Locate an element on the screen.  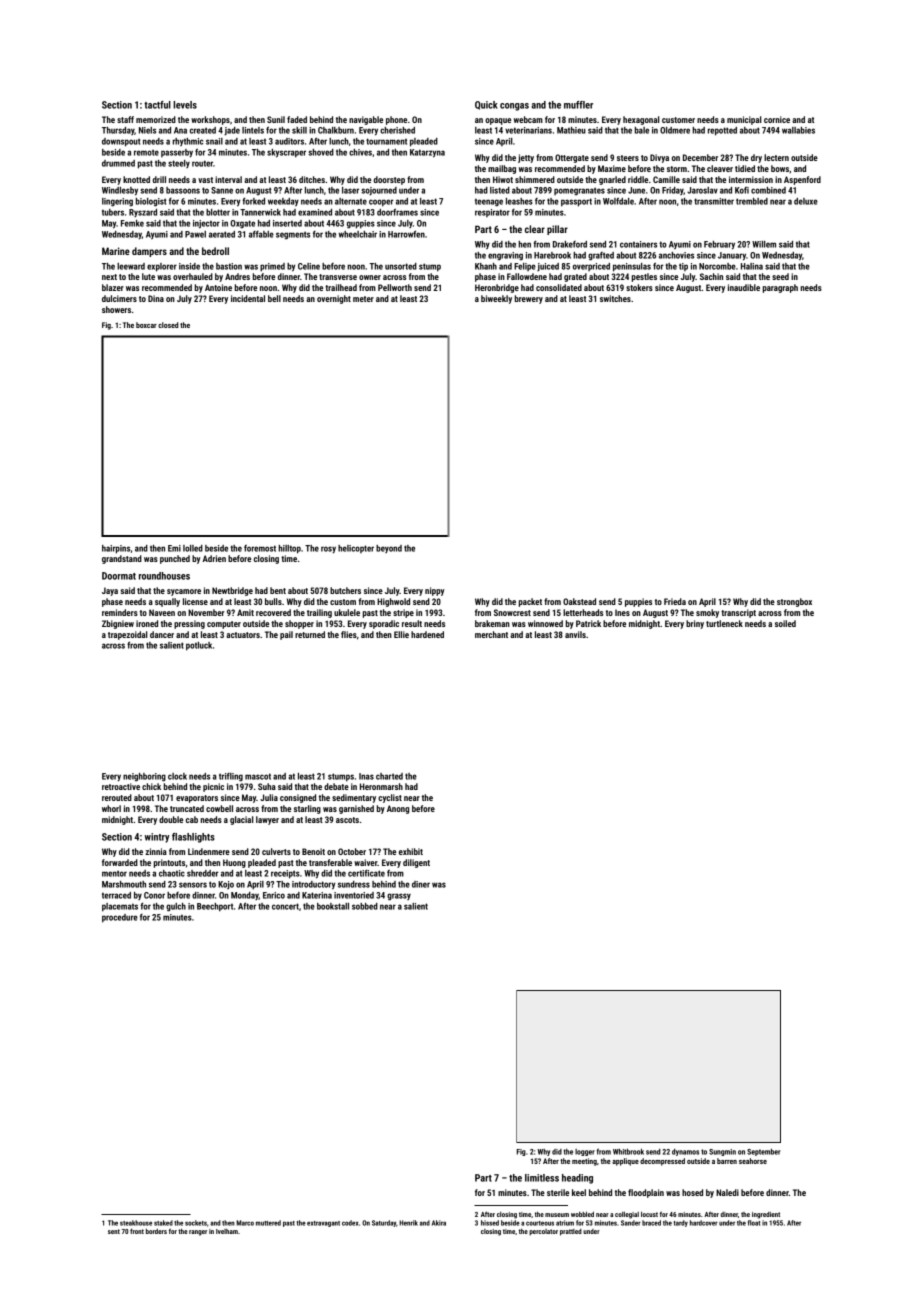
procedure is located at coordinates (120, 918).
